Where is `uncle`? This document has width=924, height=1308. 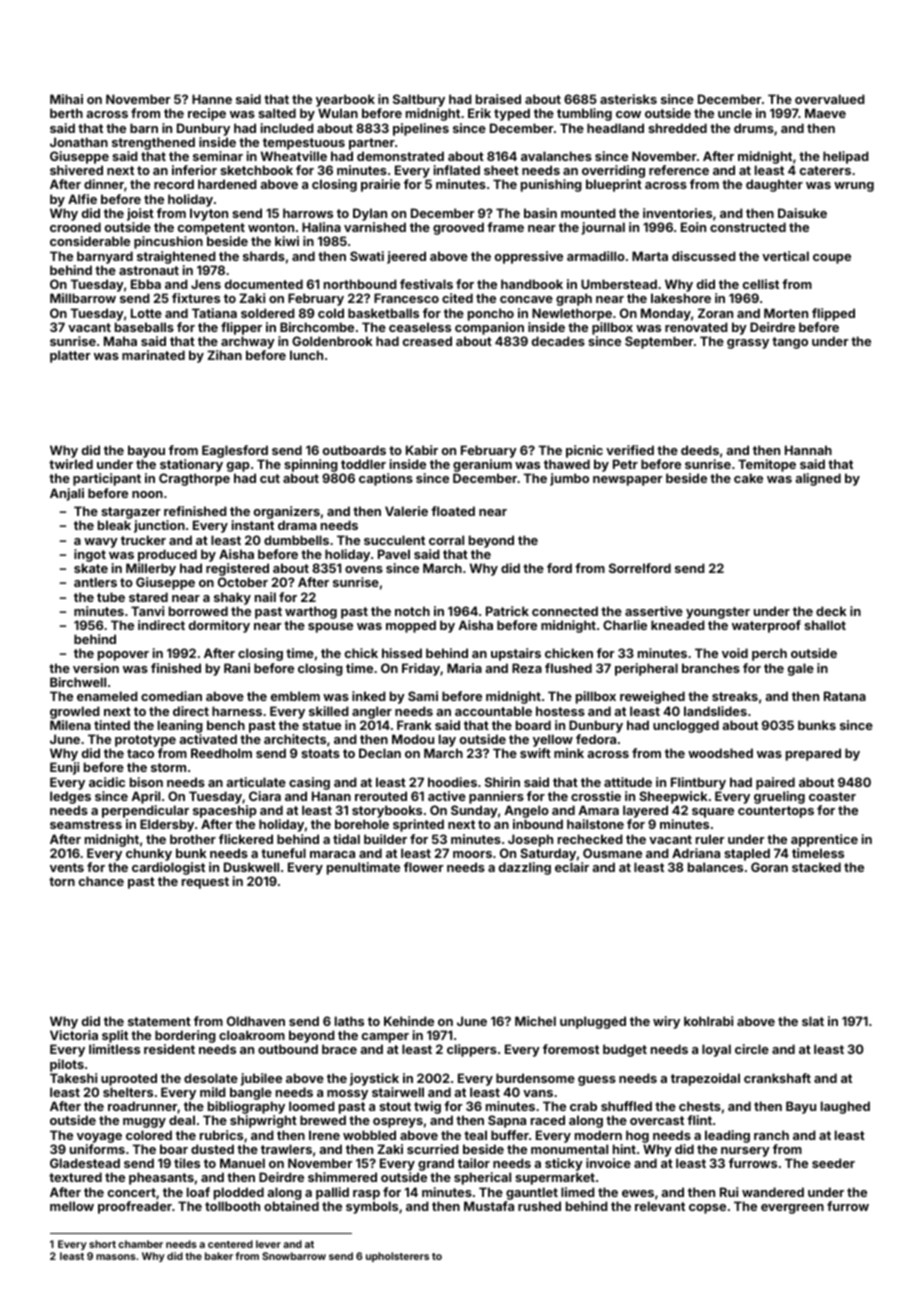
uncle is located at coordinates (735, 113).
